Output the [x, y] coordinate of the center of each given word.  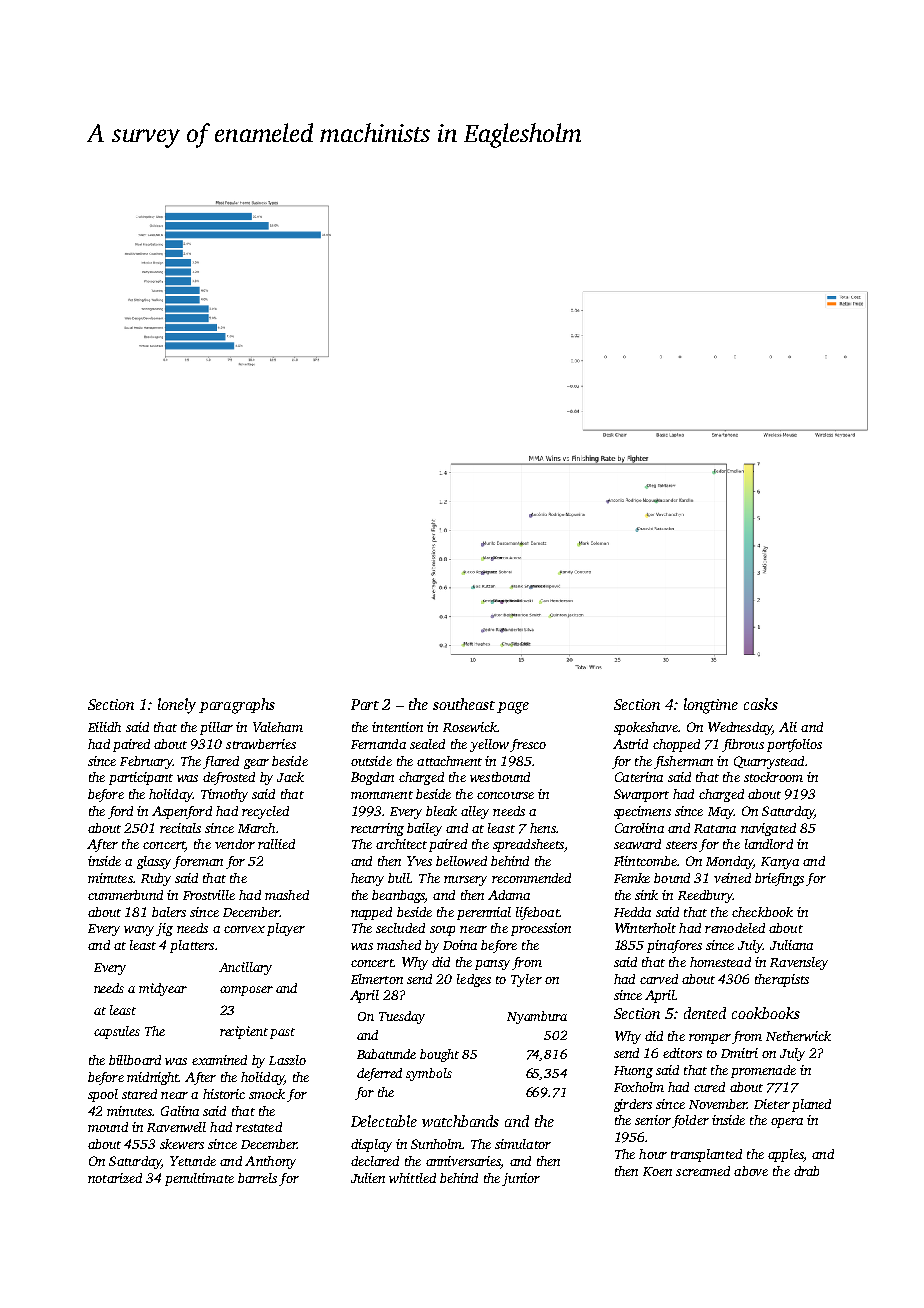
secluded [400, 928]
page [513, 708]
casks [761, 704]
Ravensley [799, 963]
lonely [177, 706]
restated [259, 1127]
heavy [367, 879]
